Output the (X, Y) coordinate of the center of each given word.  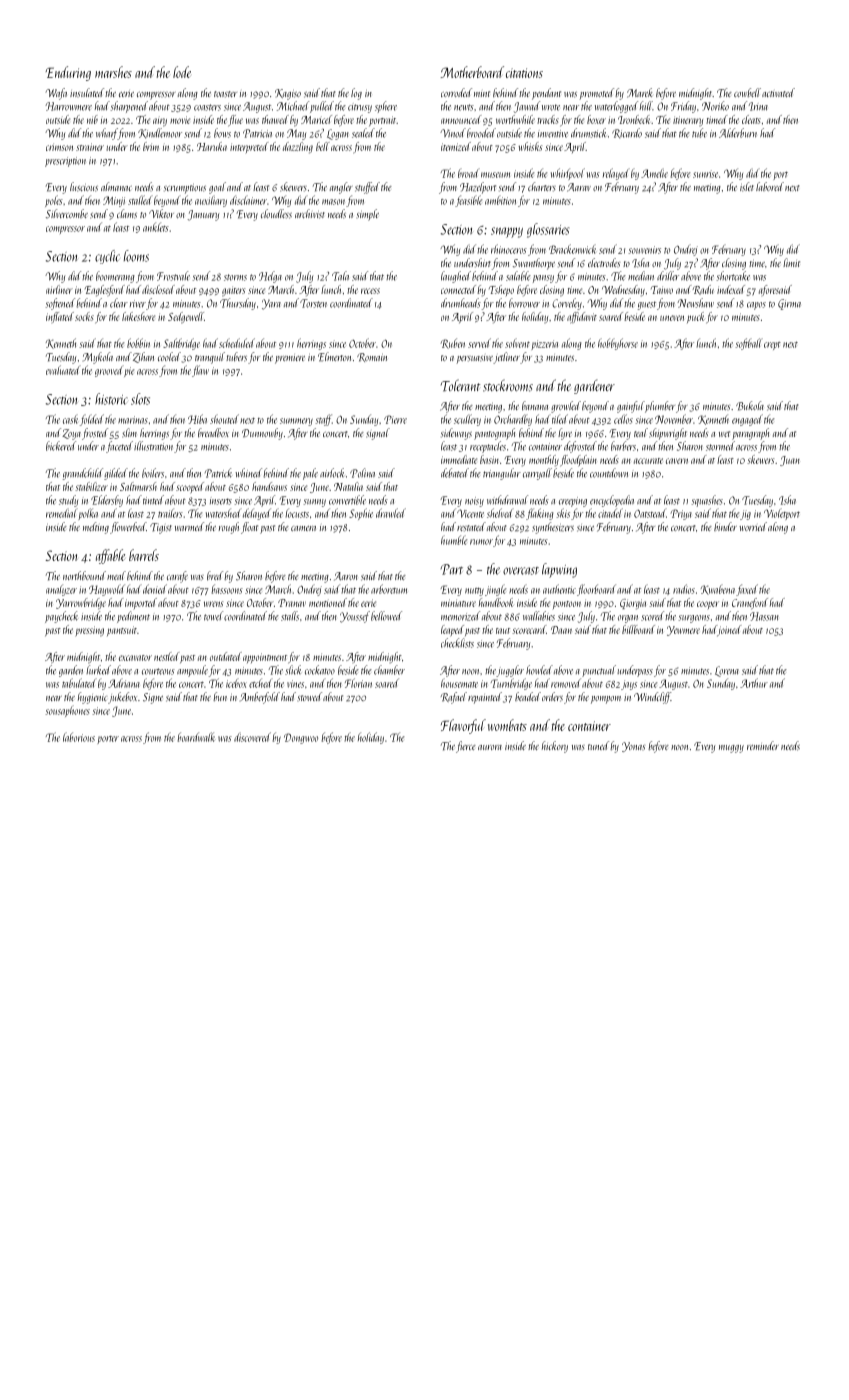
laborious (79, 737)
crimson (59, 147)
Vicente (470, 513)
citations (524, 73)
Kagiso (288, 94)
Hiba (197, 419)
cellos (623, 419)
